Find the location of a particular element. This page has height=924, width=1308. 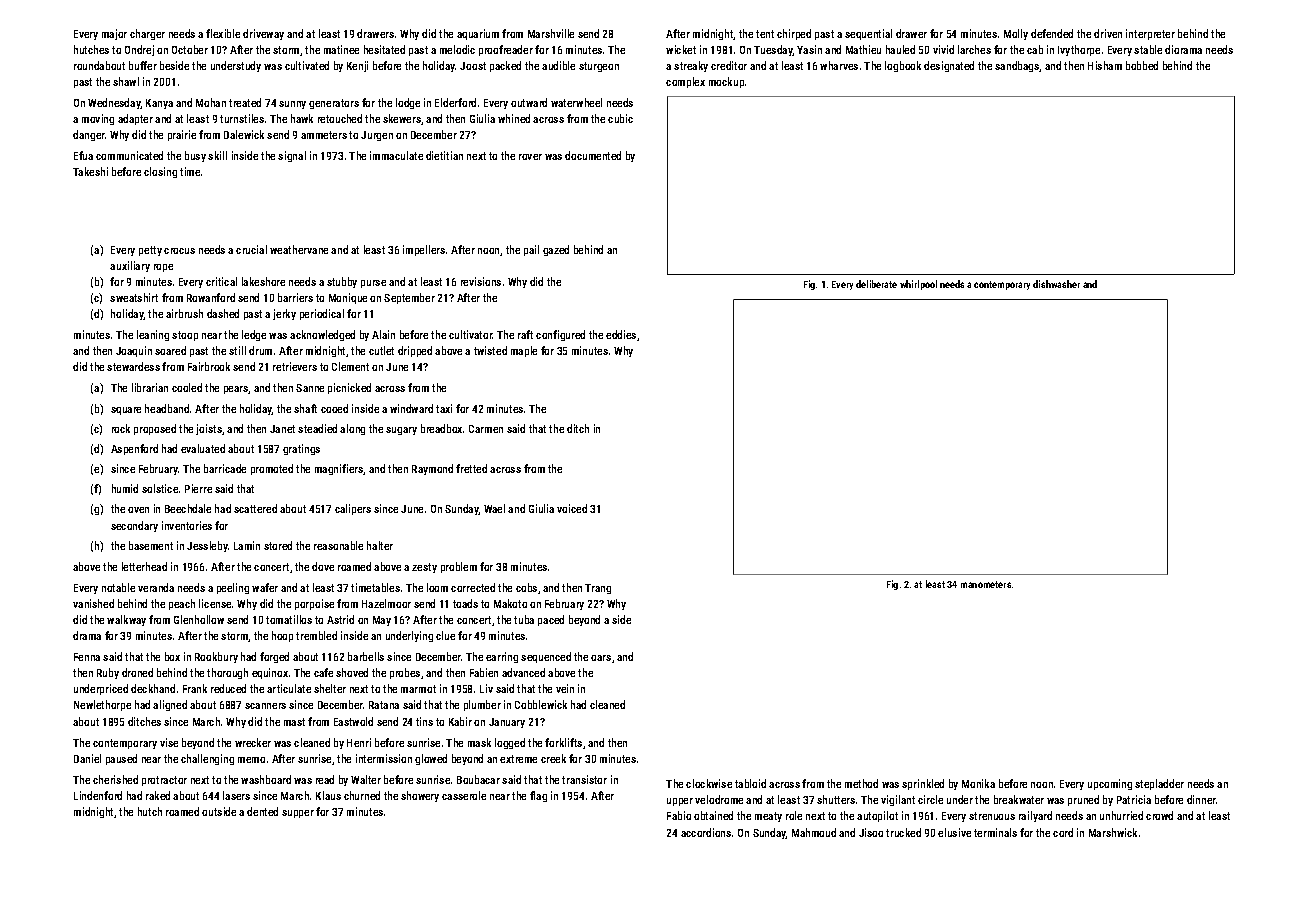

flag is located at coordinates (538, 796).
